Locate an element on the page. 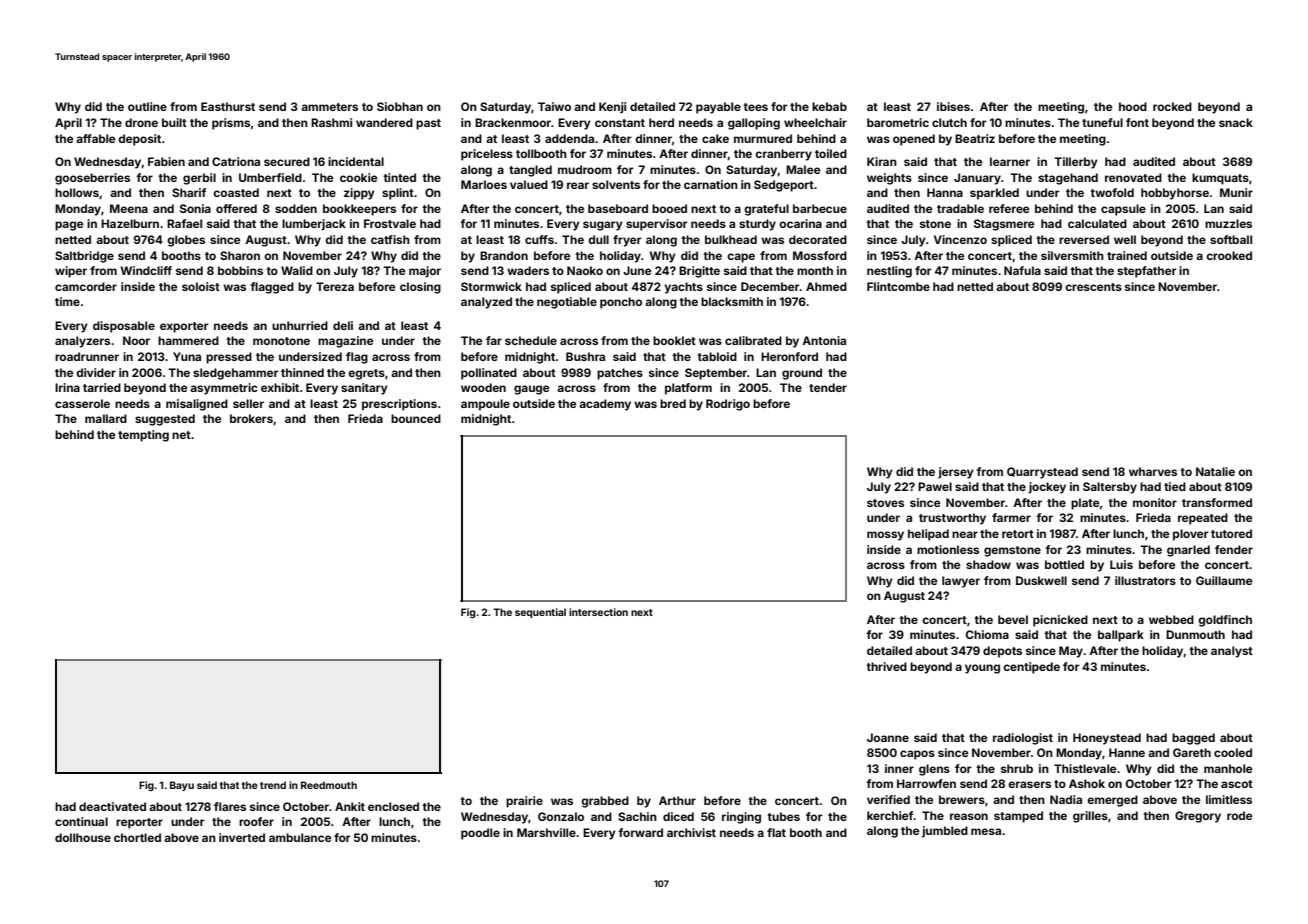 The height and width of the image is (924, 1308). Bayu is located at coordinates (182, 786).
